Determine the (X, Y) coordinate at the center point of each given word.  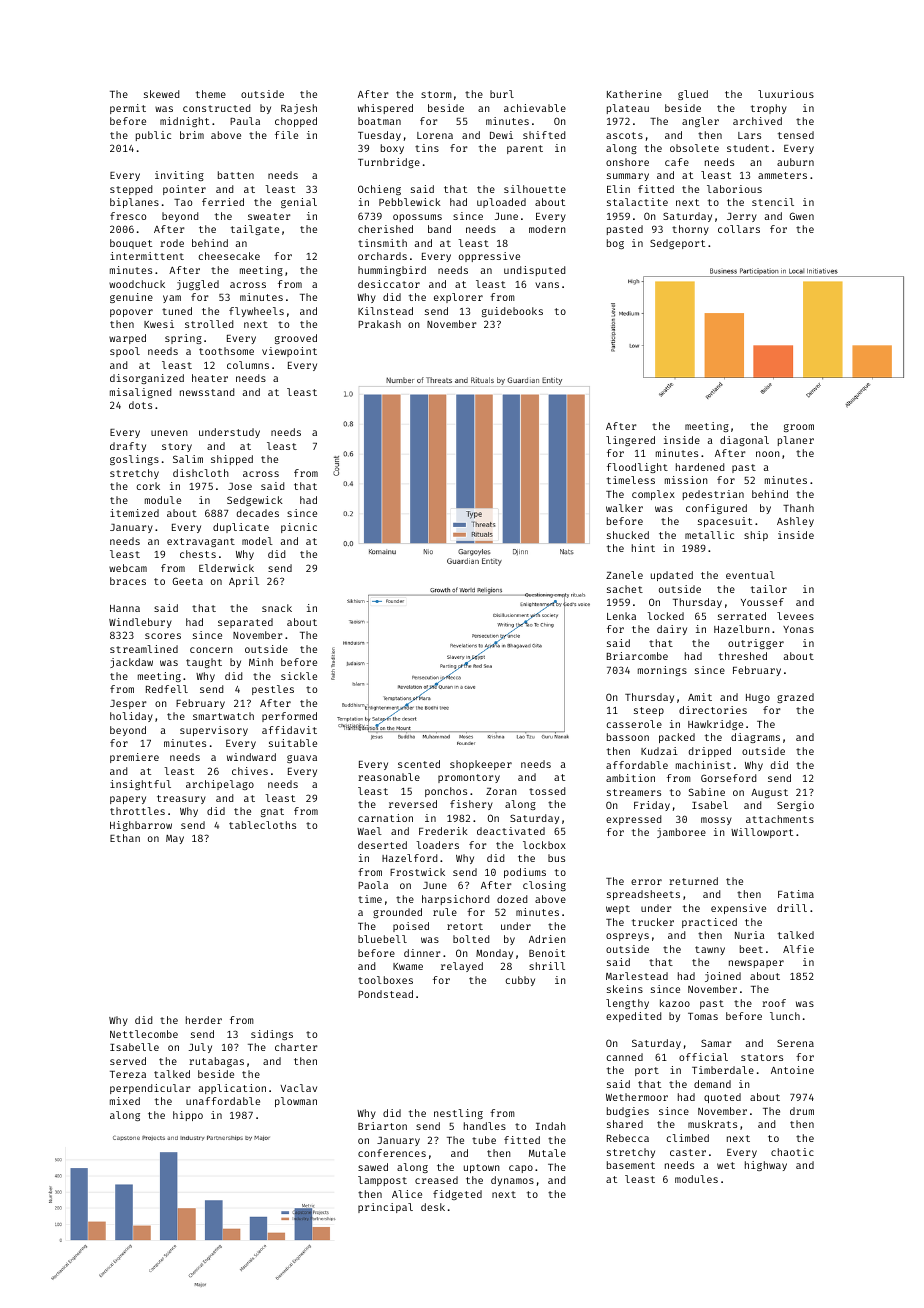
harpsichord (455, 900)
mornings (662, 671)
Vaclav (299, 1088)
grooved (296, 339)
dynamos (512, 1181)
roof (774, 1003)
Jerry (742, 217)
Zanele (624, 575)
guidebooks (512, 312)
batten (236, 175)
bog (615, 244)
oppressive (489, 257)
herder (204, 1020)
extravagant (201, 542)
